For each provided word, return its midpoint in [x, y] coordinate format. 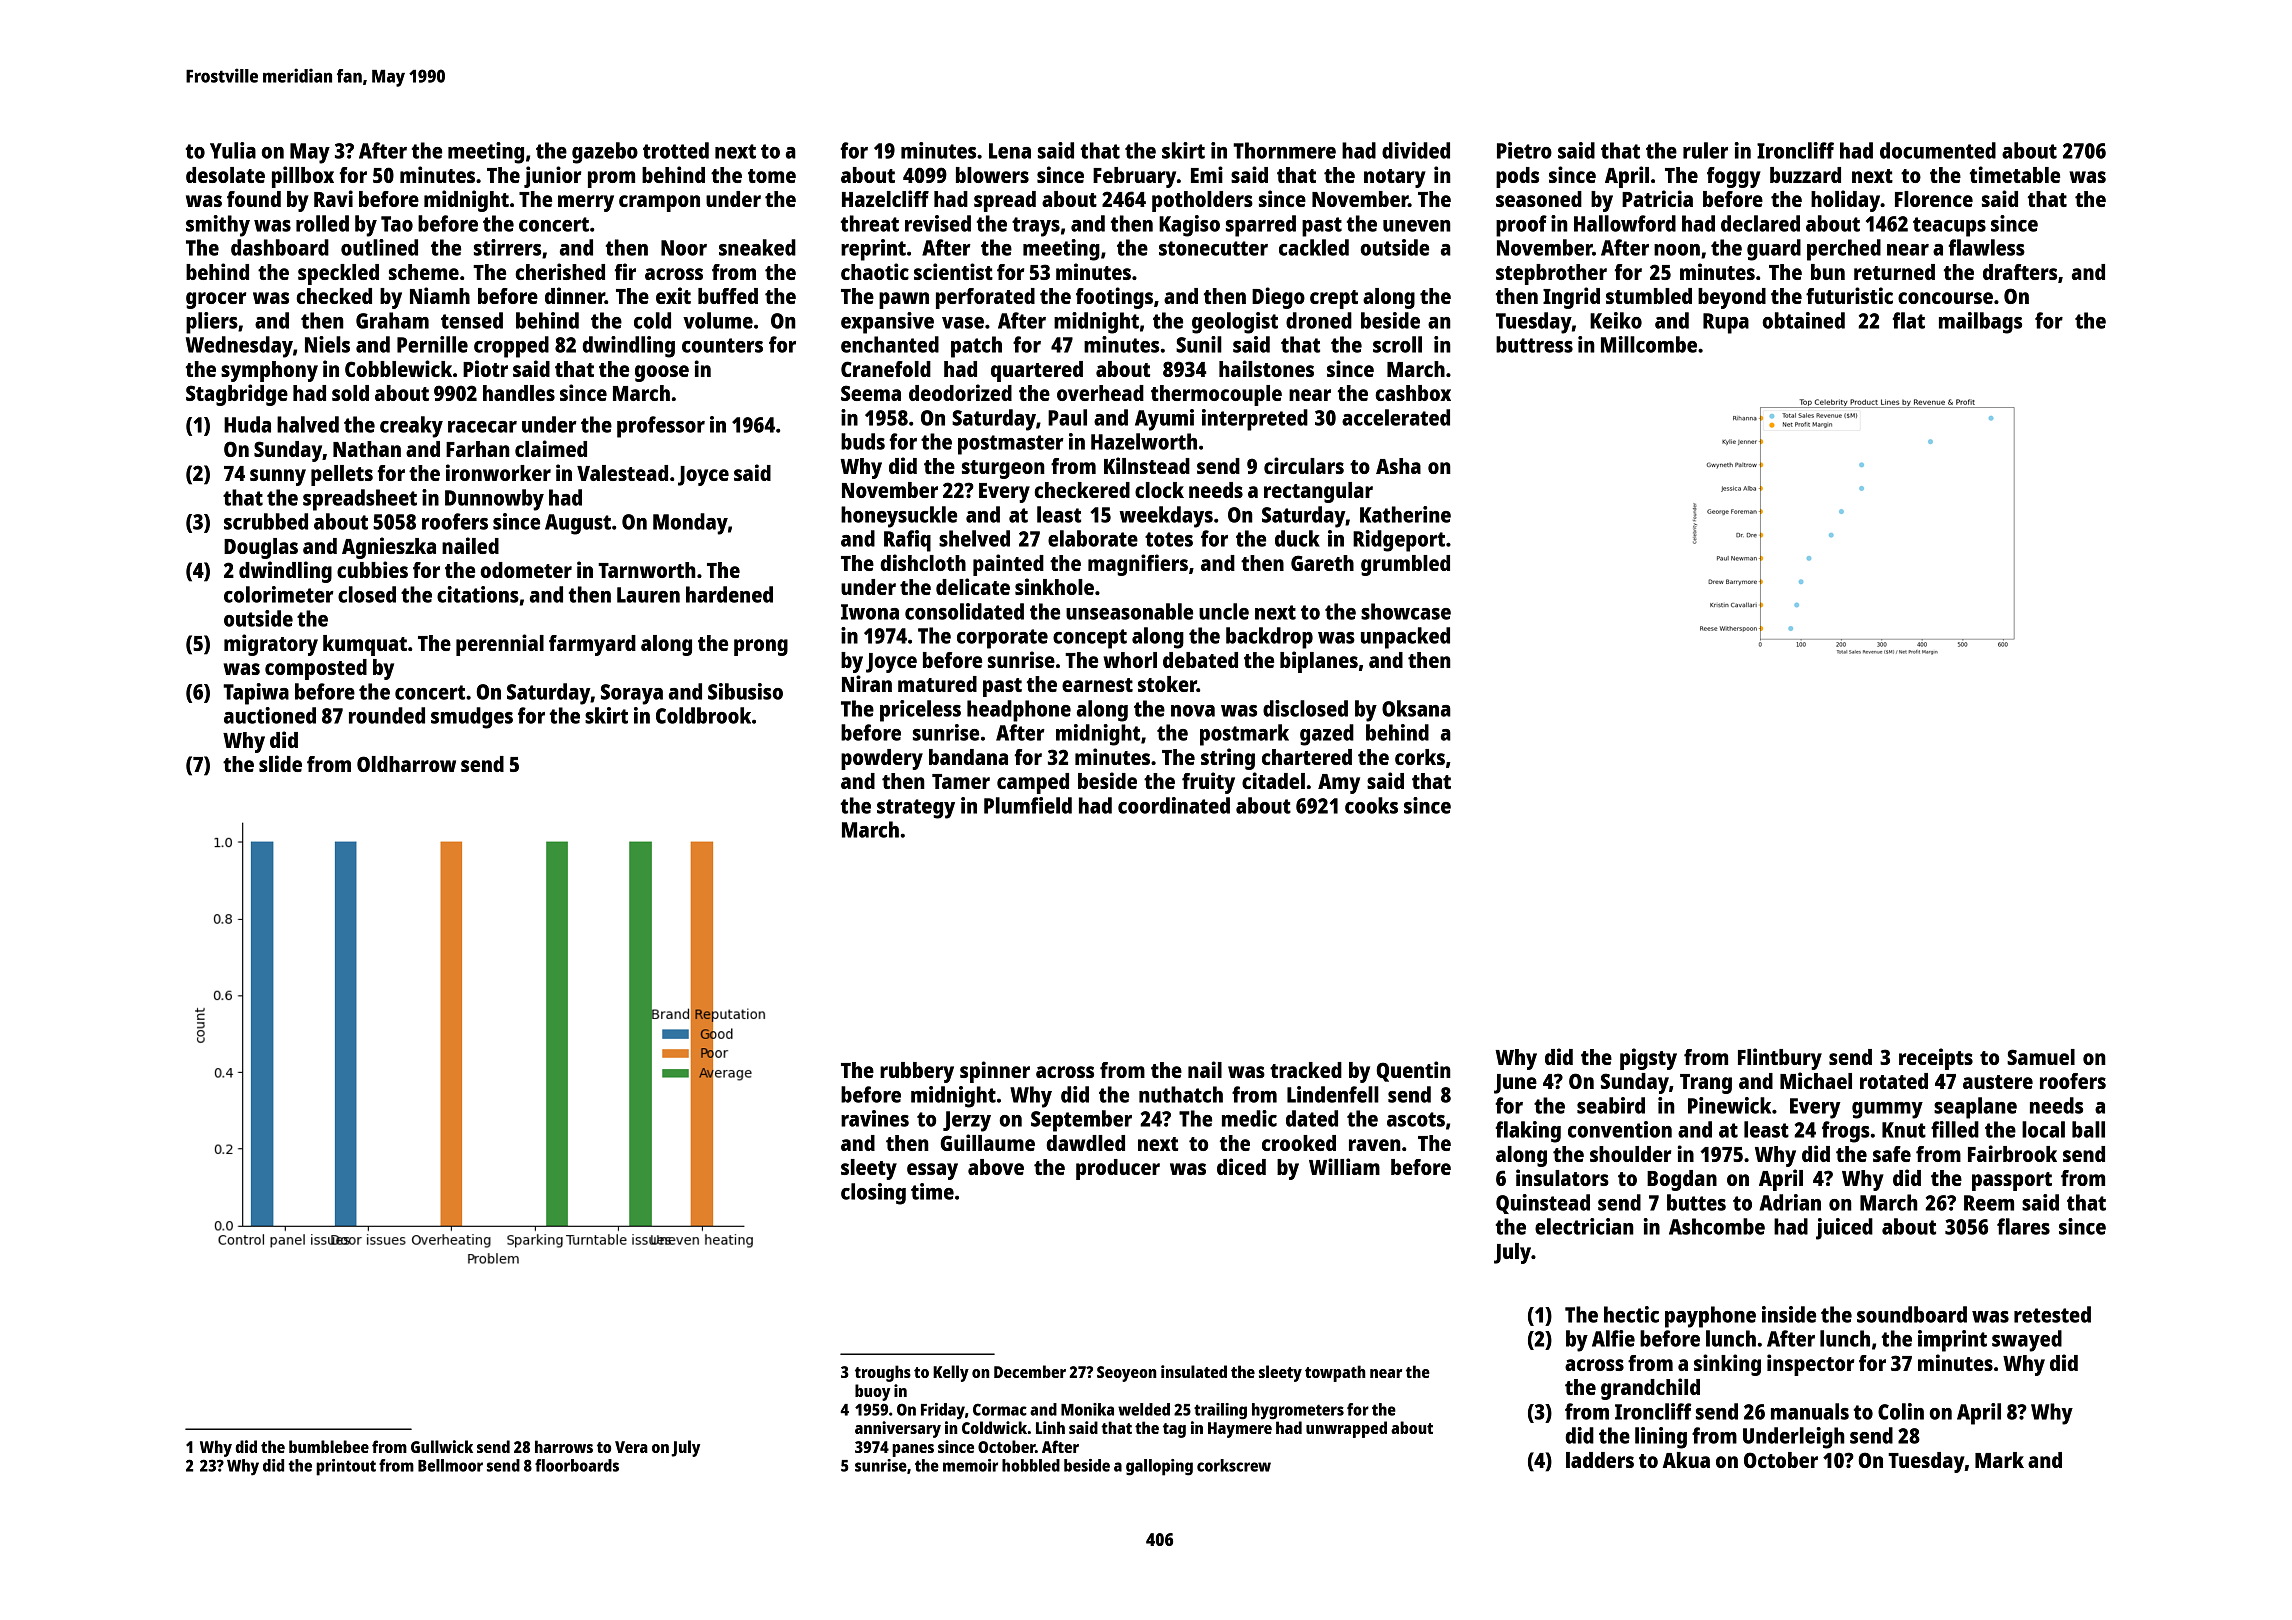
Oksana [1416, 708]
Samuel [2041, 1057]
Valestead [622, 473]
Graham [392, 320]
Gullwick [442, 1446]
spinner [995, 1072]
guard [1774, 250]
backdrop [1269, 638]
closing [873, 1194]
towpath [1335, 1373]
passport [2012, 1181]
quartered [1037, 371]
